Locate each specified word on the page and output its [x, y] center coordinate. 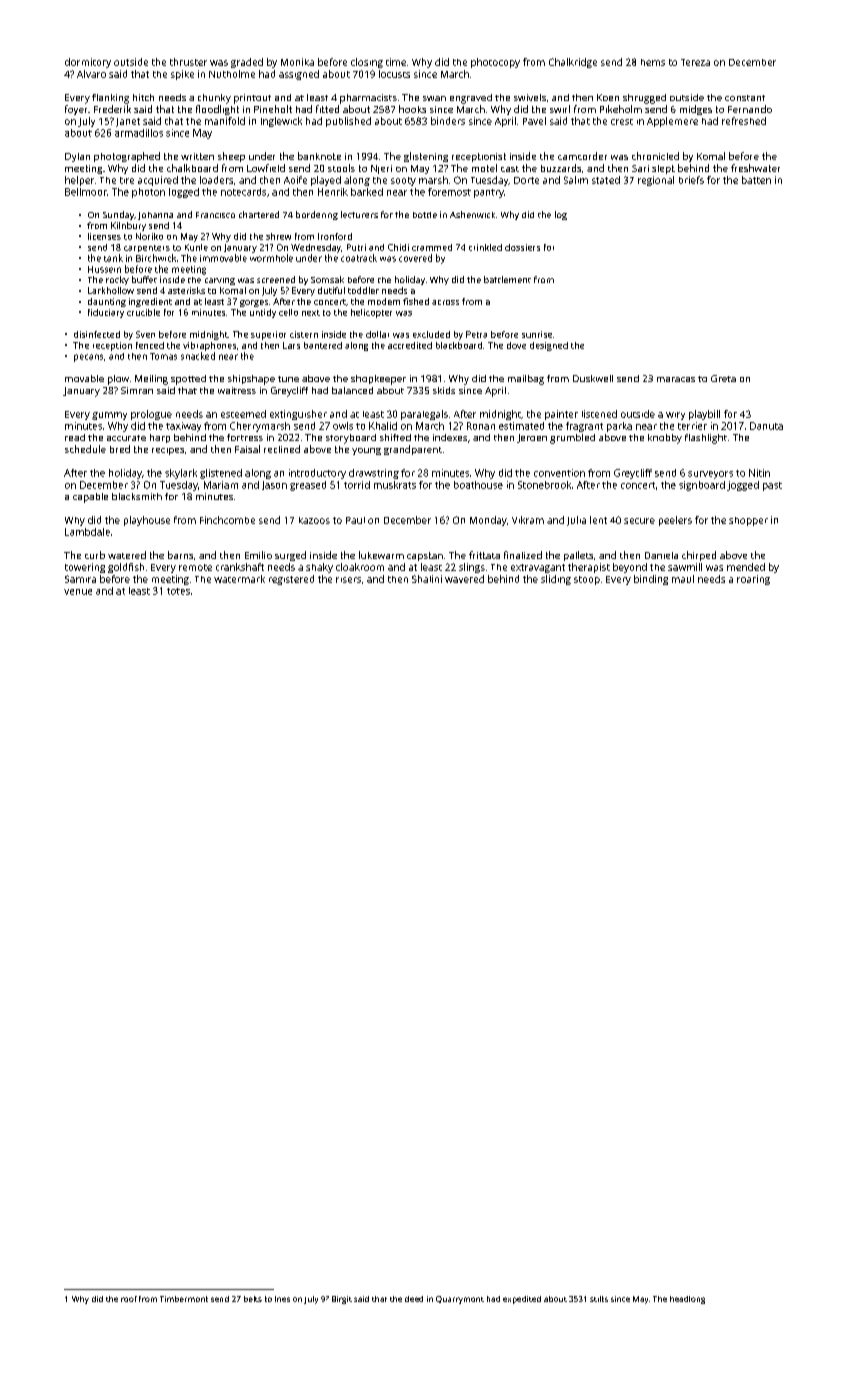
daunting [107, 302]
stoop [587, 580]
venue [78, 592]
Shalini [427, 579]
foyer [76, 110]
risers [348, 580]
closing [367, 63]
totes [178, 591]
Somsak [327, 279]
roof [129, 1299]
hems [653, 62]
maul [683, 579]
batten [756, 180]
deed [414, 1299]
